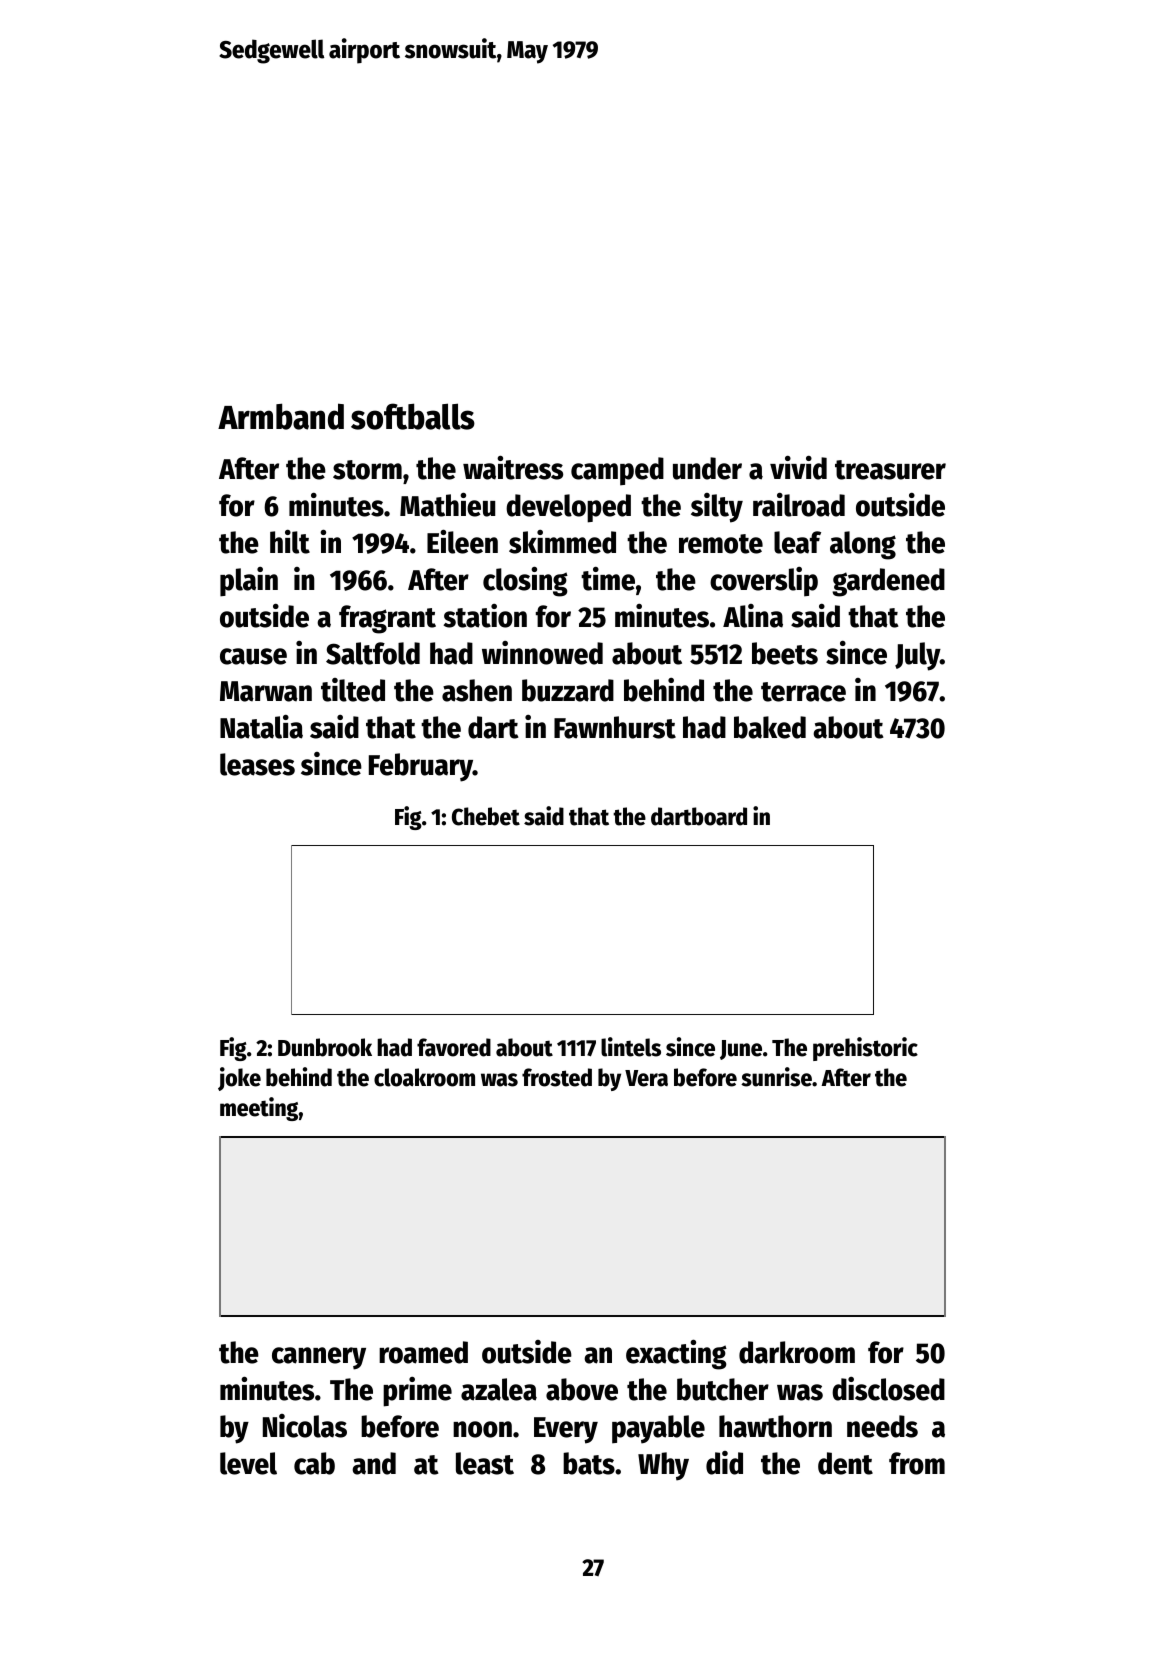 This screenshot has width=1165, height=1654. I want to click on softballs, so click(413, 416).
